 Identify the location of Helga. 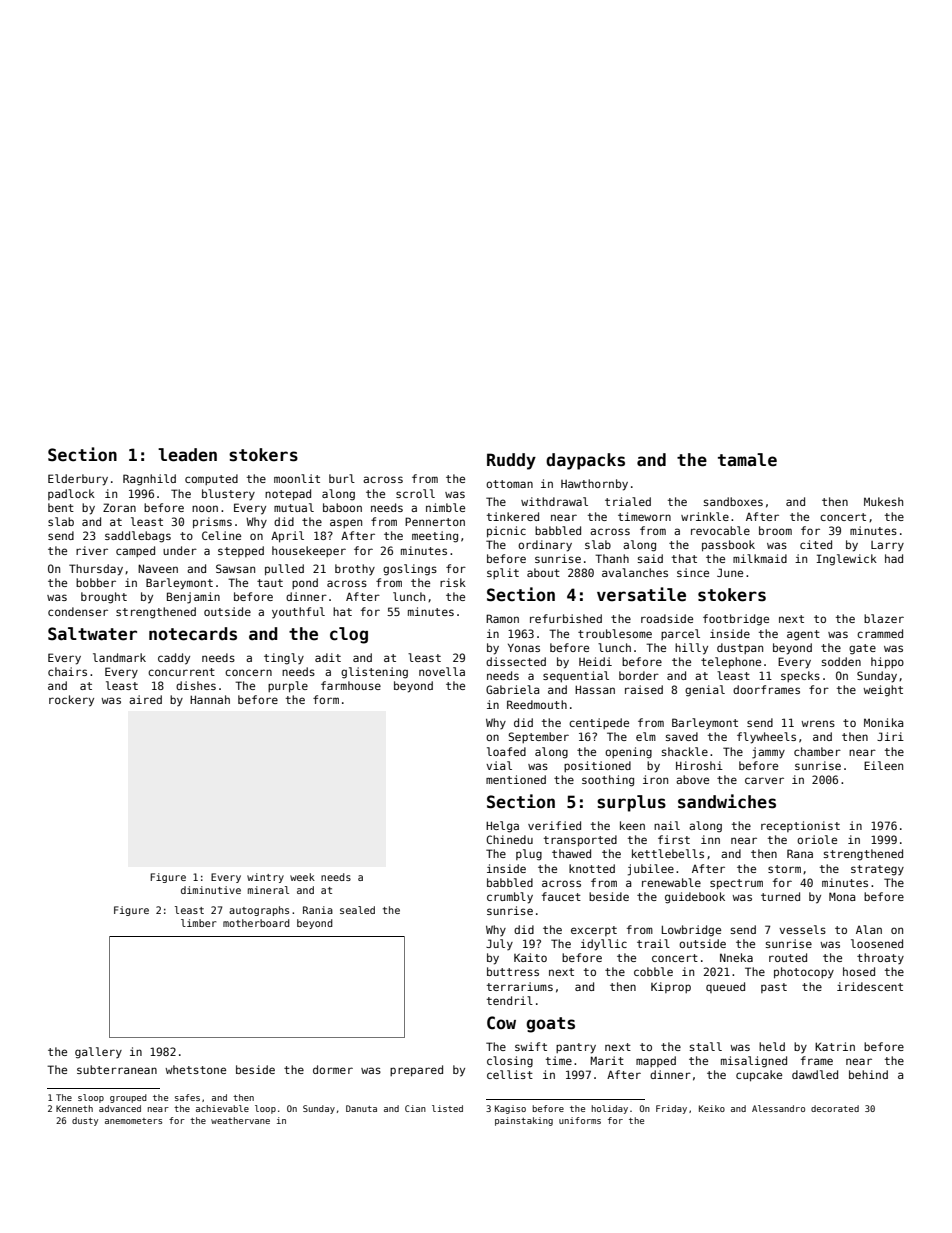
(502, 827).
